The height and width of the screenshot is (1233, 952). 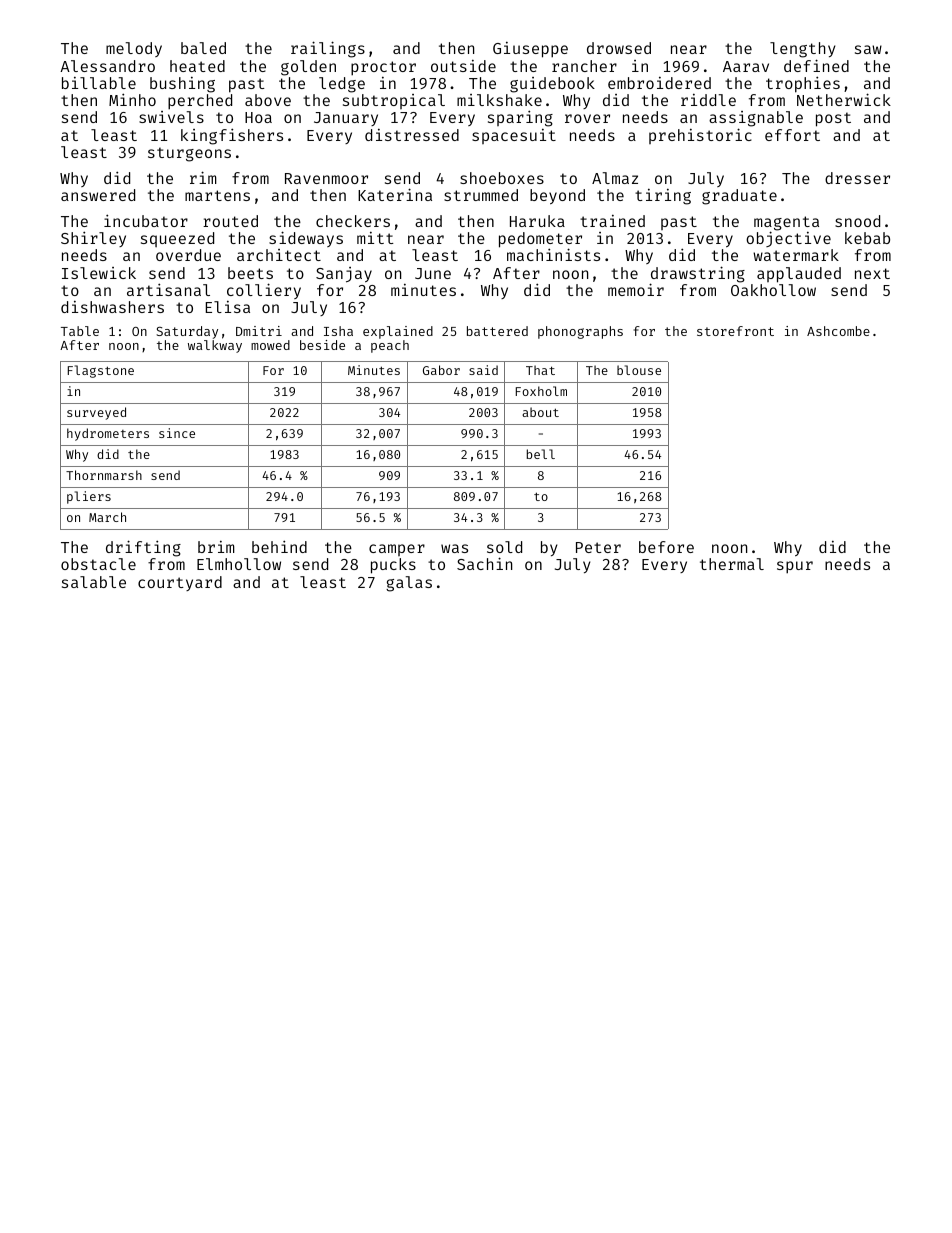 I want to click on March, so click(x=107, y=517).
